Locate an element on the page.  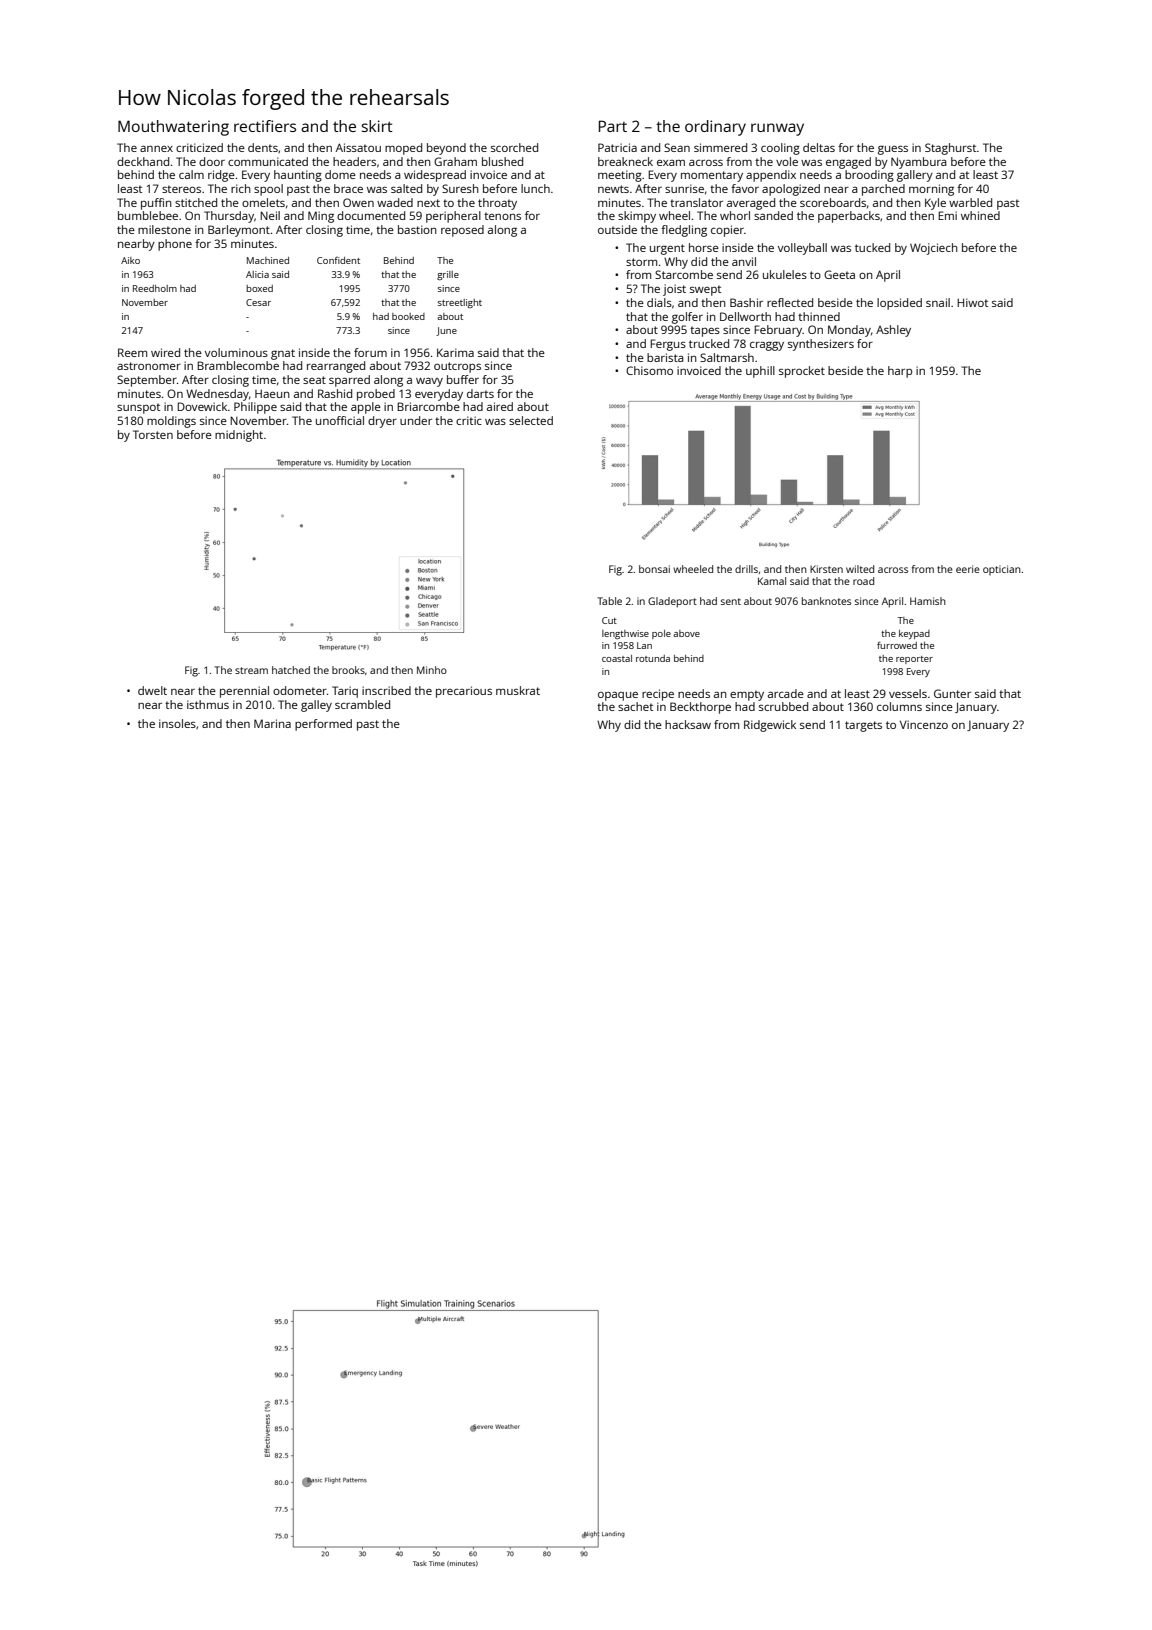
performed is located at coordinates (323, 725).
